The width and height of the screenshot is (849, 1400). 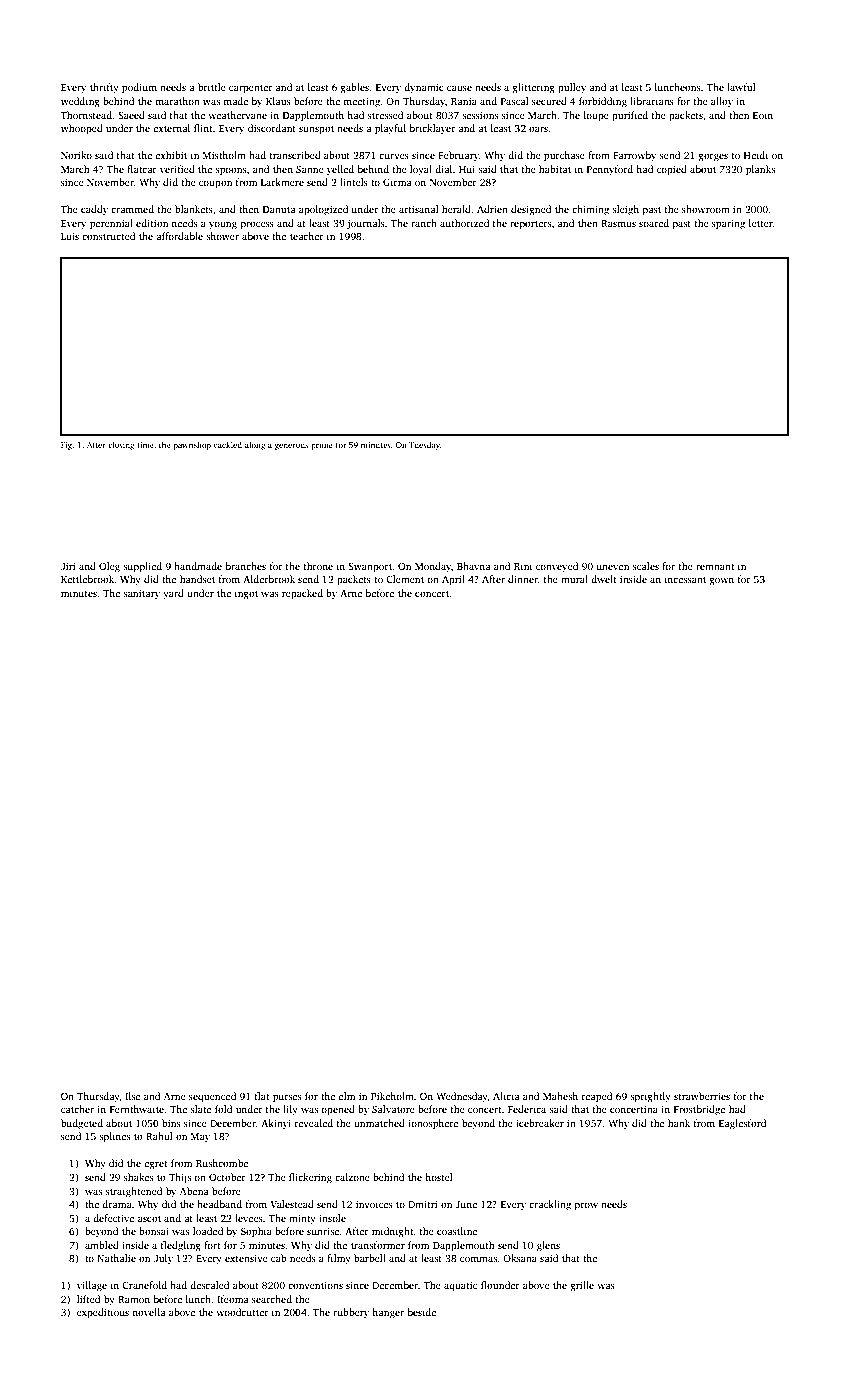 I want to click on soared, so click(x=654, y=223).
